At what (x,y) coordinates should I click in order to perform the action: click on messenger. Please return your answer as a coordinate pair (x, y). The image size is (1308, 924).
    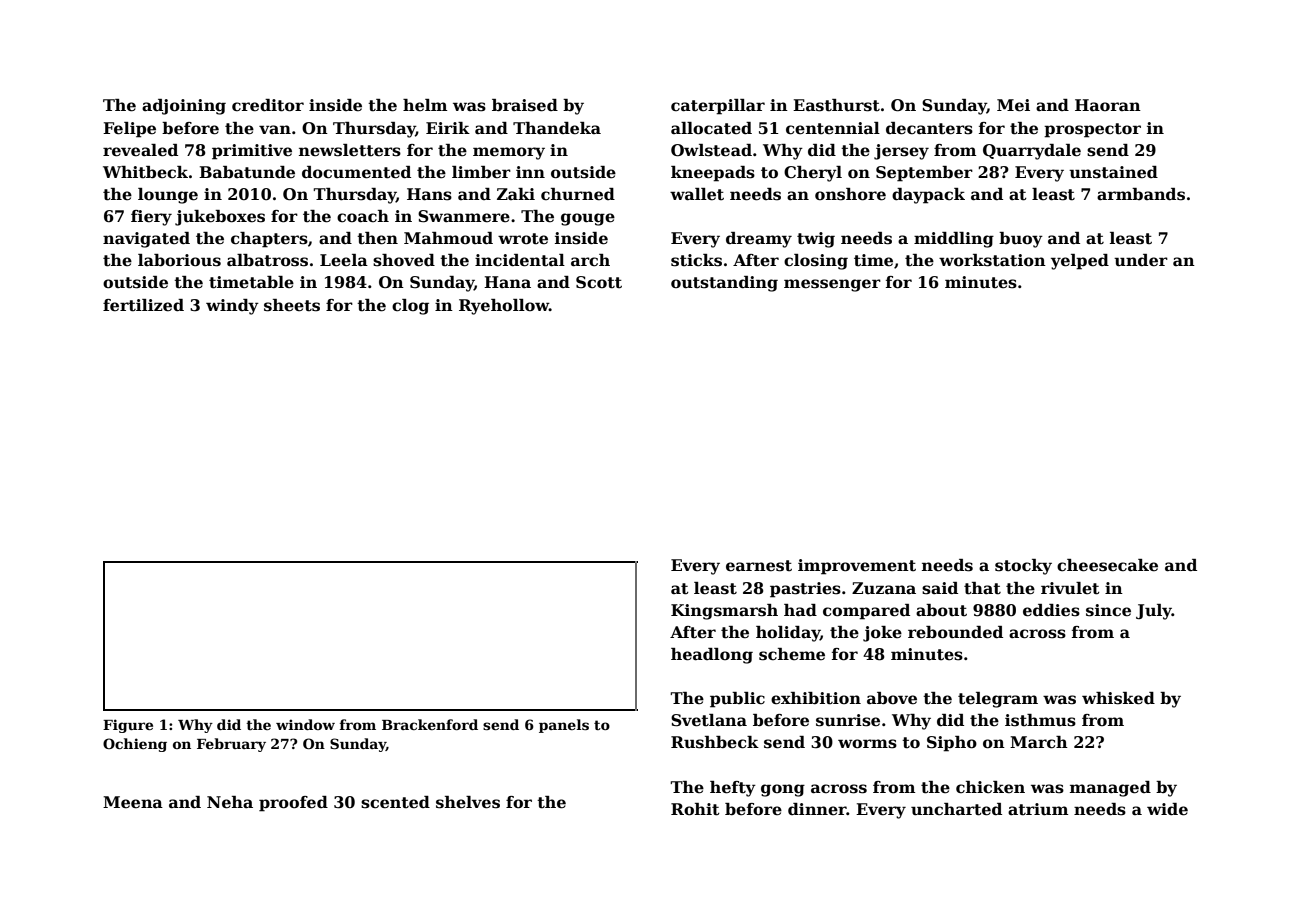
    Looking at the image, I should click on (832, 285).
